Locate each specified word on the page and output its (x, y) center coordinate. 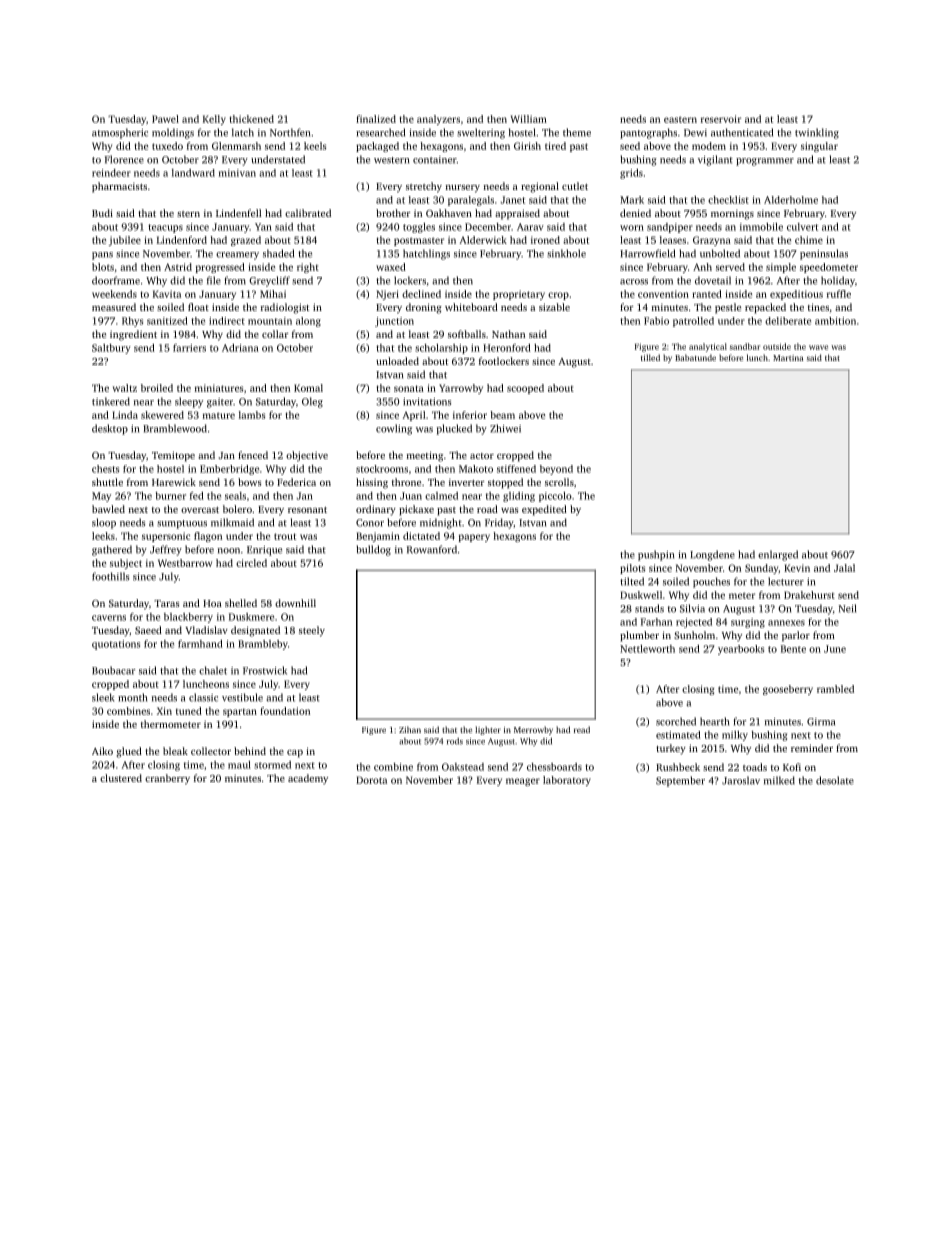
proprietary (519, 295)
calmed (441, 496)
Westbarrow (185, 563)
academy (308, 779)
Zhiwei (505, 428)
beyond (556, 470)
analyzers (438, 120)
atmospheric (120, 133)
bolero (237, 509)
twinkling (817, 133)
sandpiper (670, 228)
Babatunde (695, 357)
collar (275, 334)
